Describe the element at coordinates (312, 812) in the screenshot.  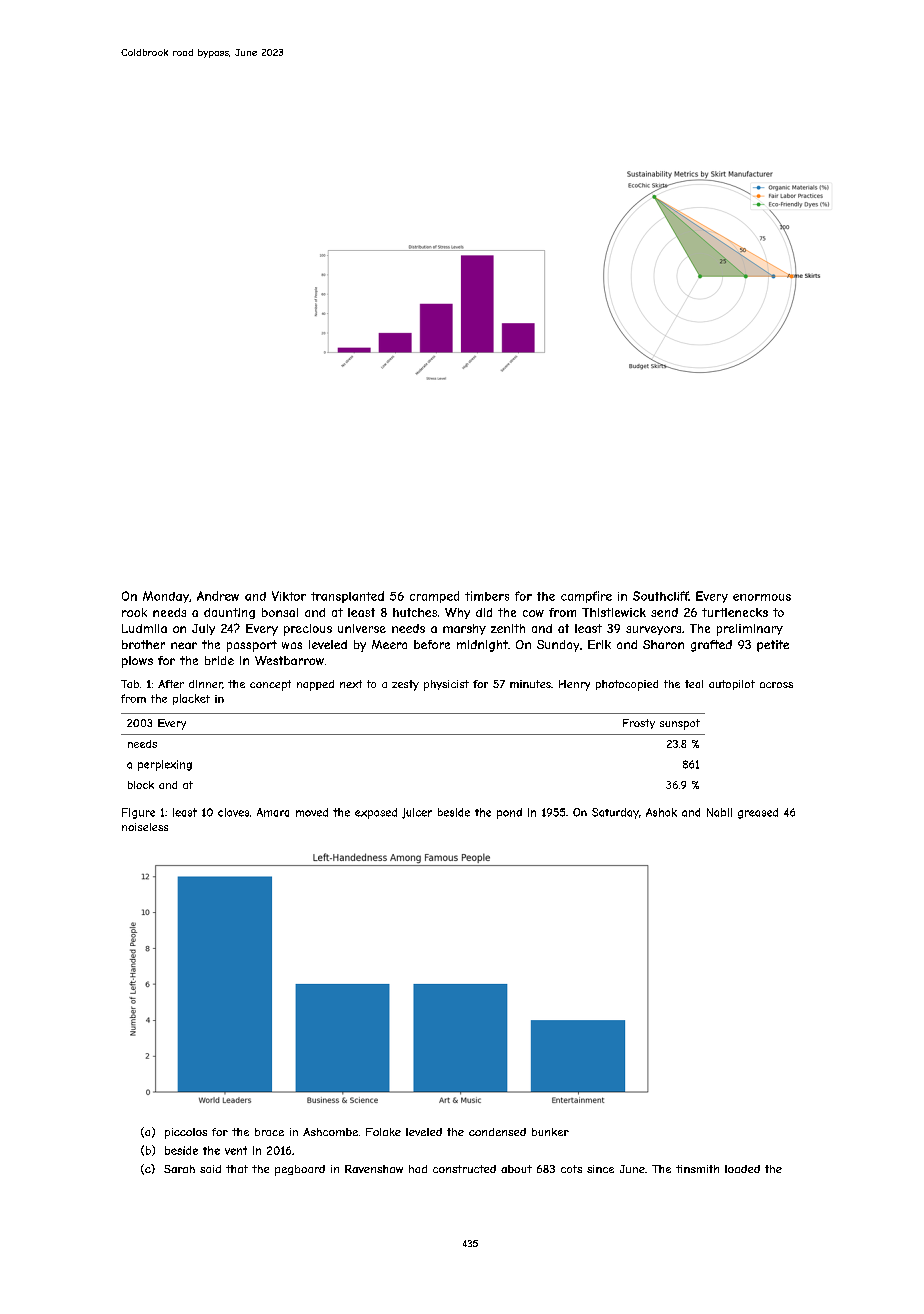
I see `moved` at that location.
